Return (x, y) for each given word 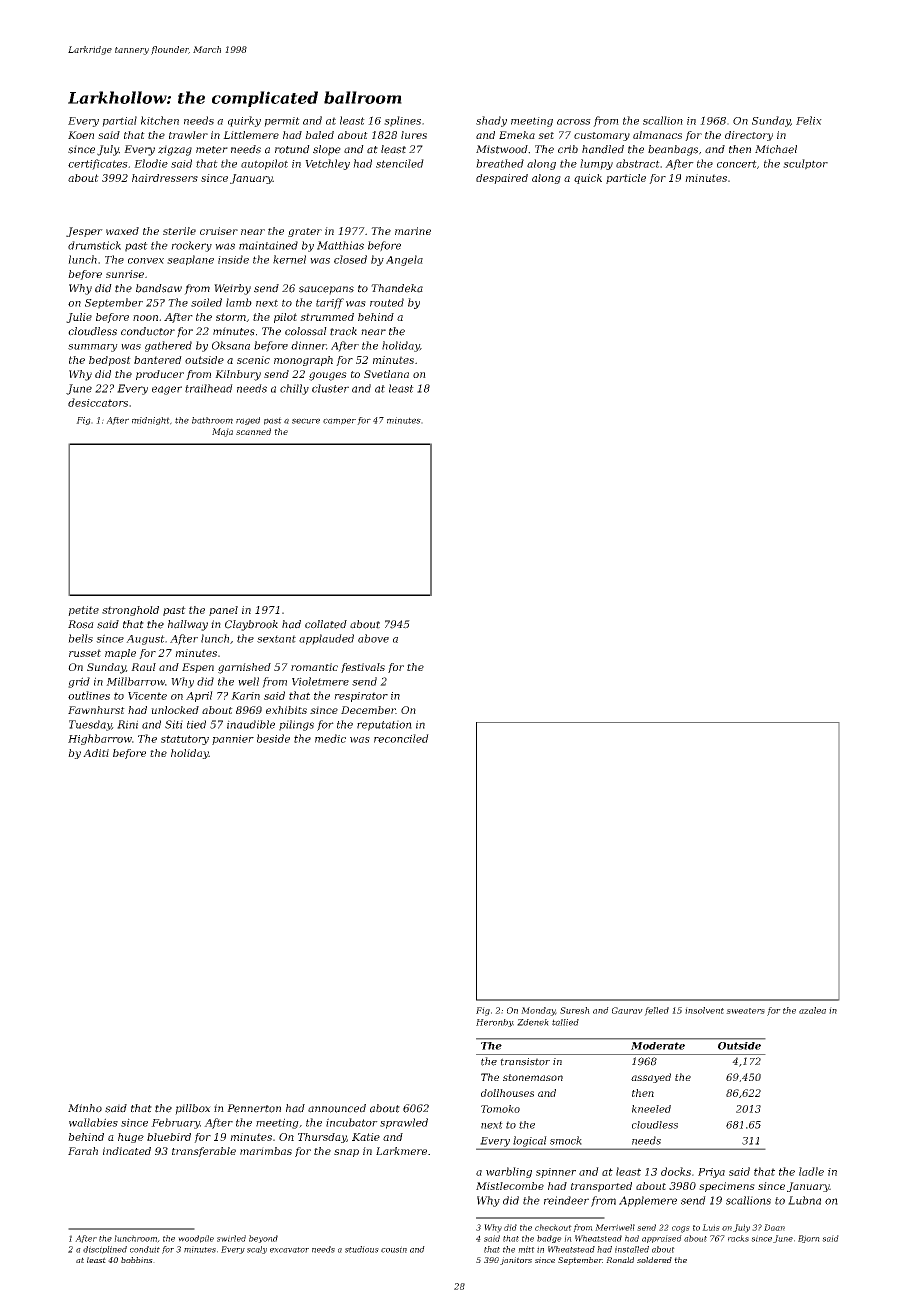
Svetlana (386, 374)
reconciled (401, 738)
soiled (206, 302)
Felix (809, 120)
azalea (812, 1010)
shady (491, 121)
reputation (384, 725)
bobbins (137, 1260)
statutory (185, 740)
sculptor (805, 164)
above (373, 638)
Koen (81, 135)
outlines (89, 695)
